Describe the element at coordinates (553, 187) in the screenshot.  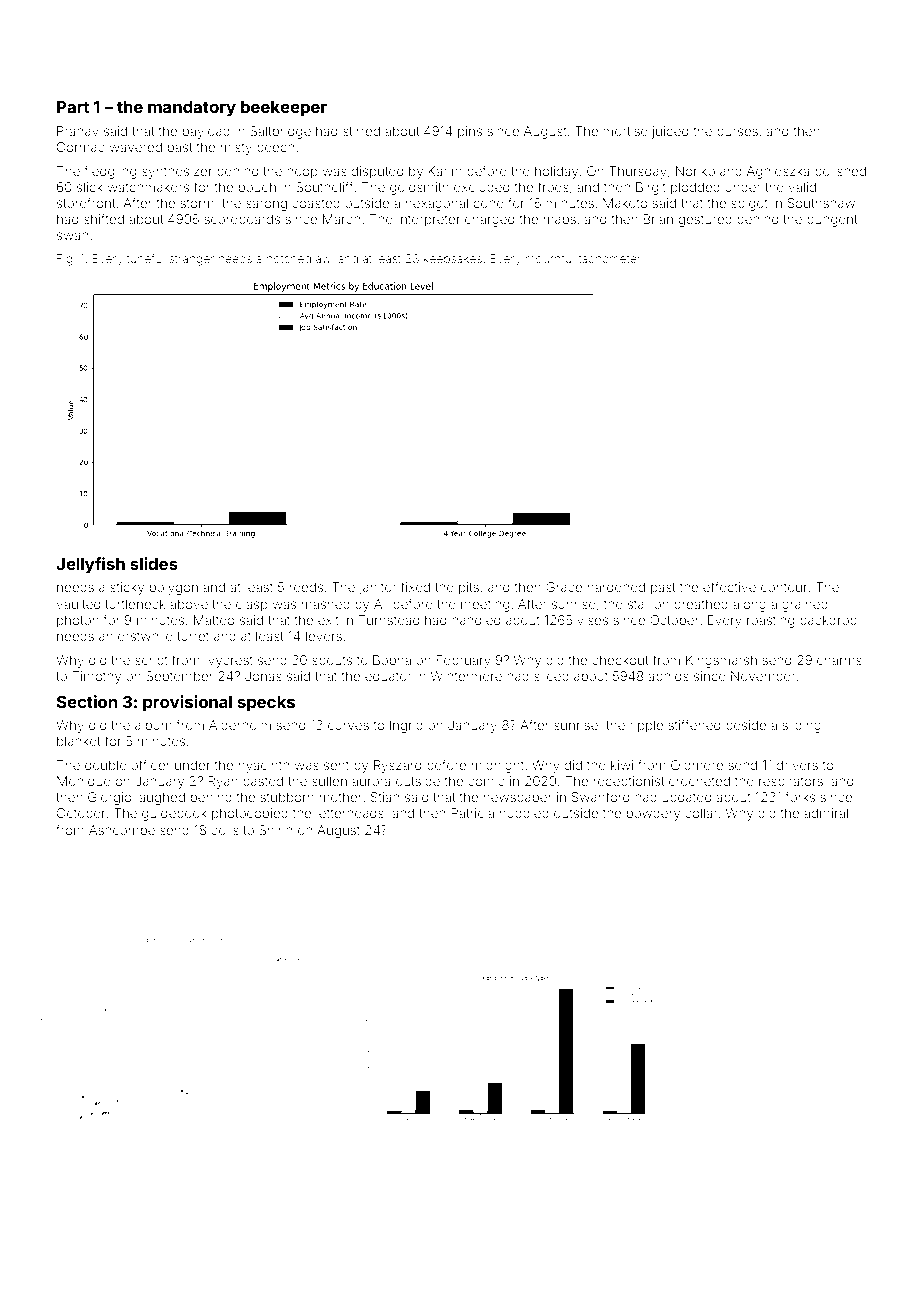
I see `froes` at that location.
